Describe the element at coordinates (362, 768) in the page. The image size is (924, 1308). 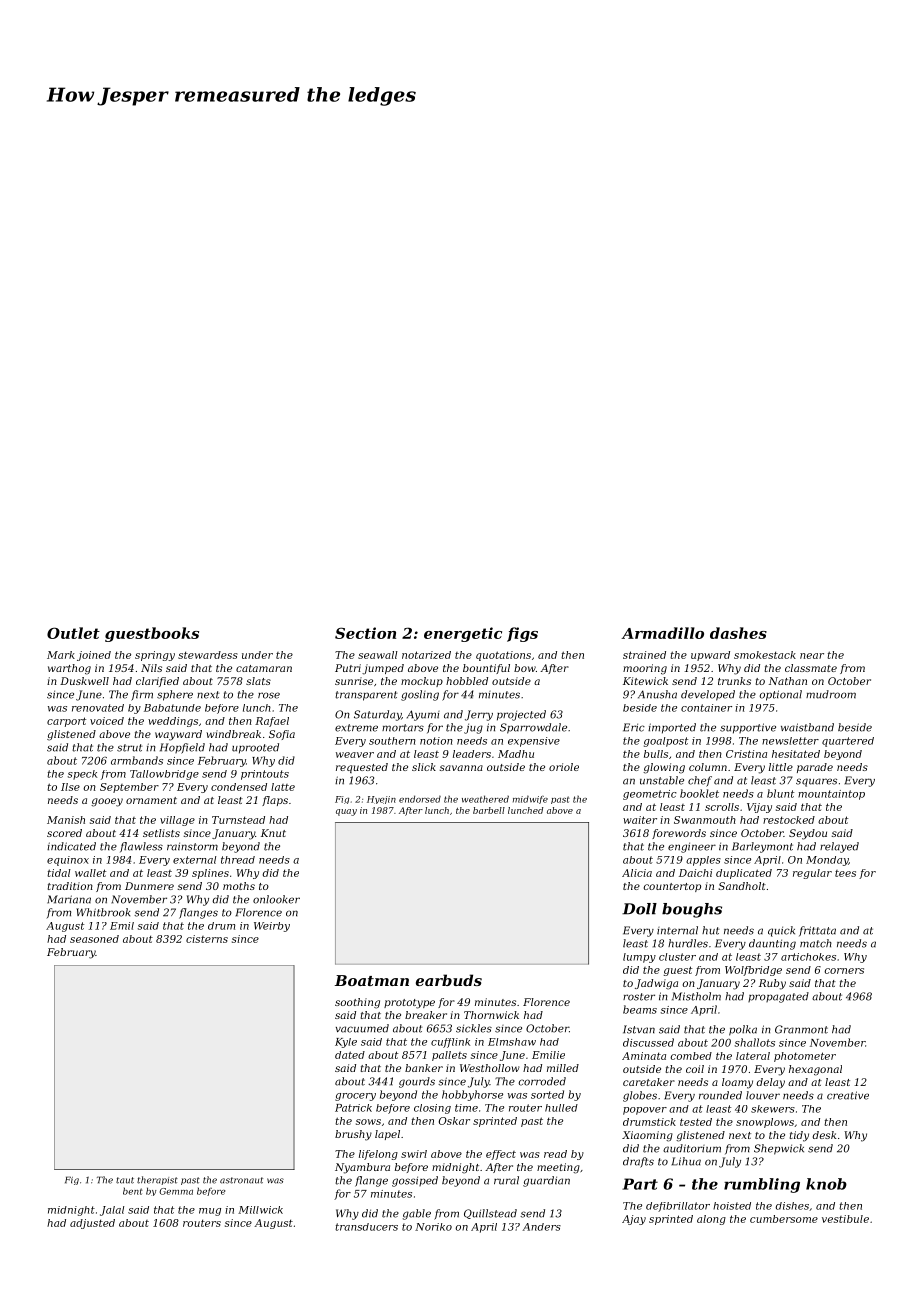
I see `requested` at that location.
